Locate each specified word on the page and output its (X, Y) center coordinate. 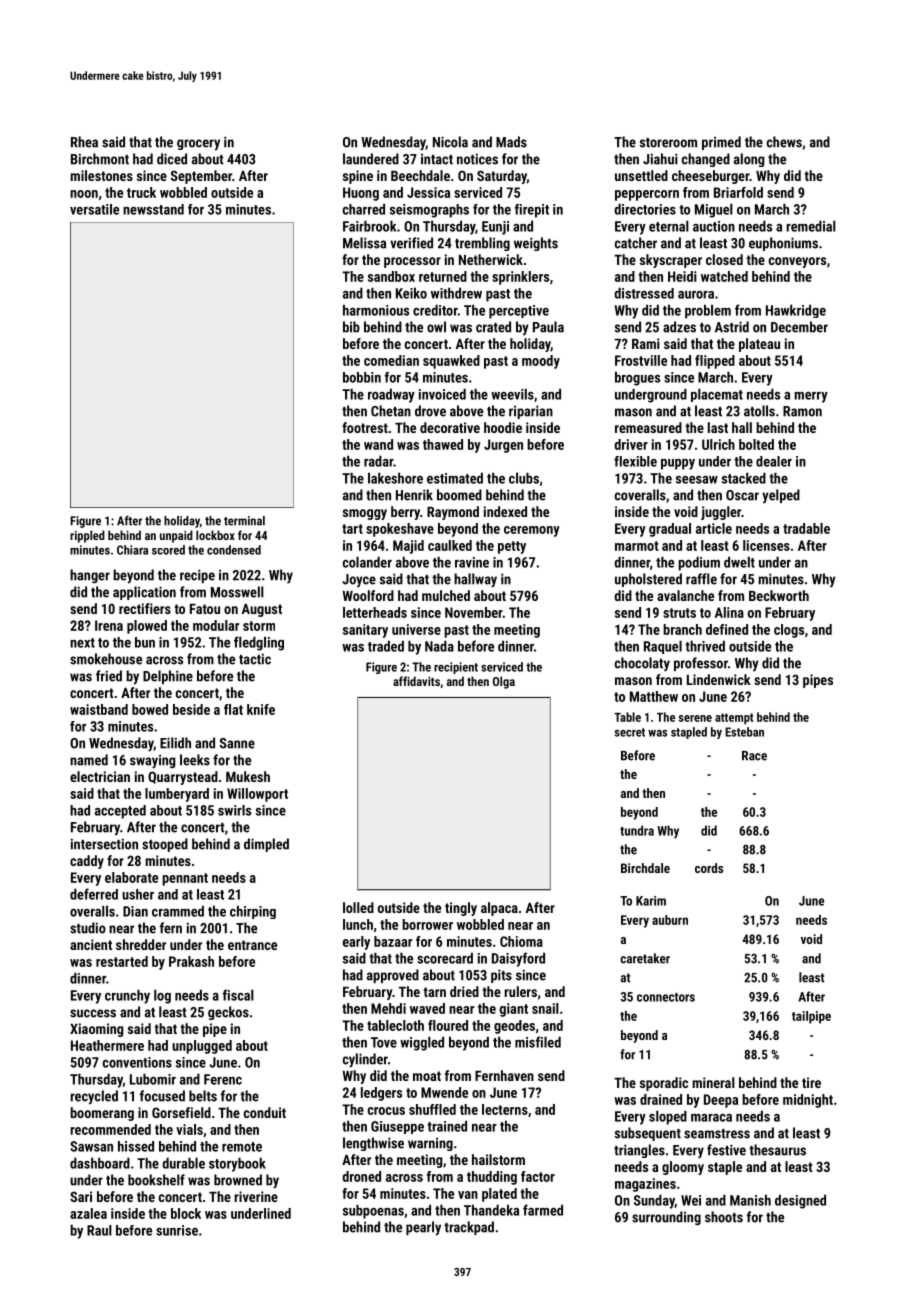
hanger (90, 576)
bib (351, 327)
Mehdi (388, 1008)
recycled (94, 1097)
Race (754, 756)
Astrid (732, 327)
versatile (94, 209)
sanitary (365, 631)
